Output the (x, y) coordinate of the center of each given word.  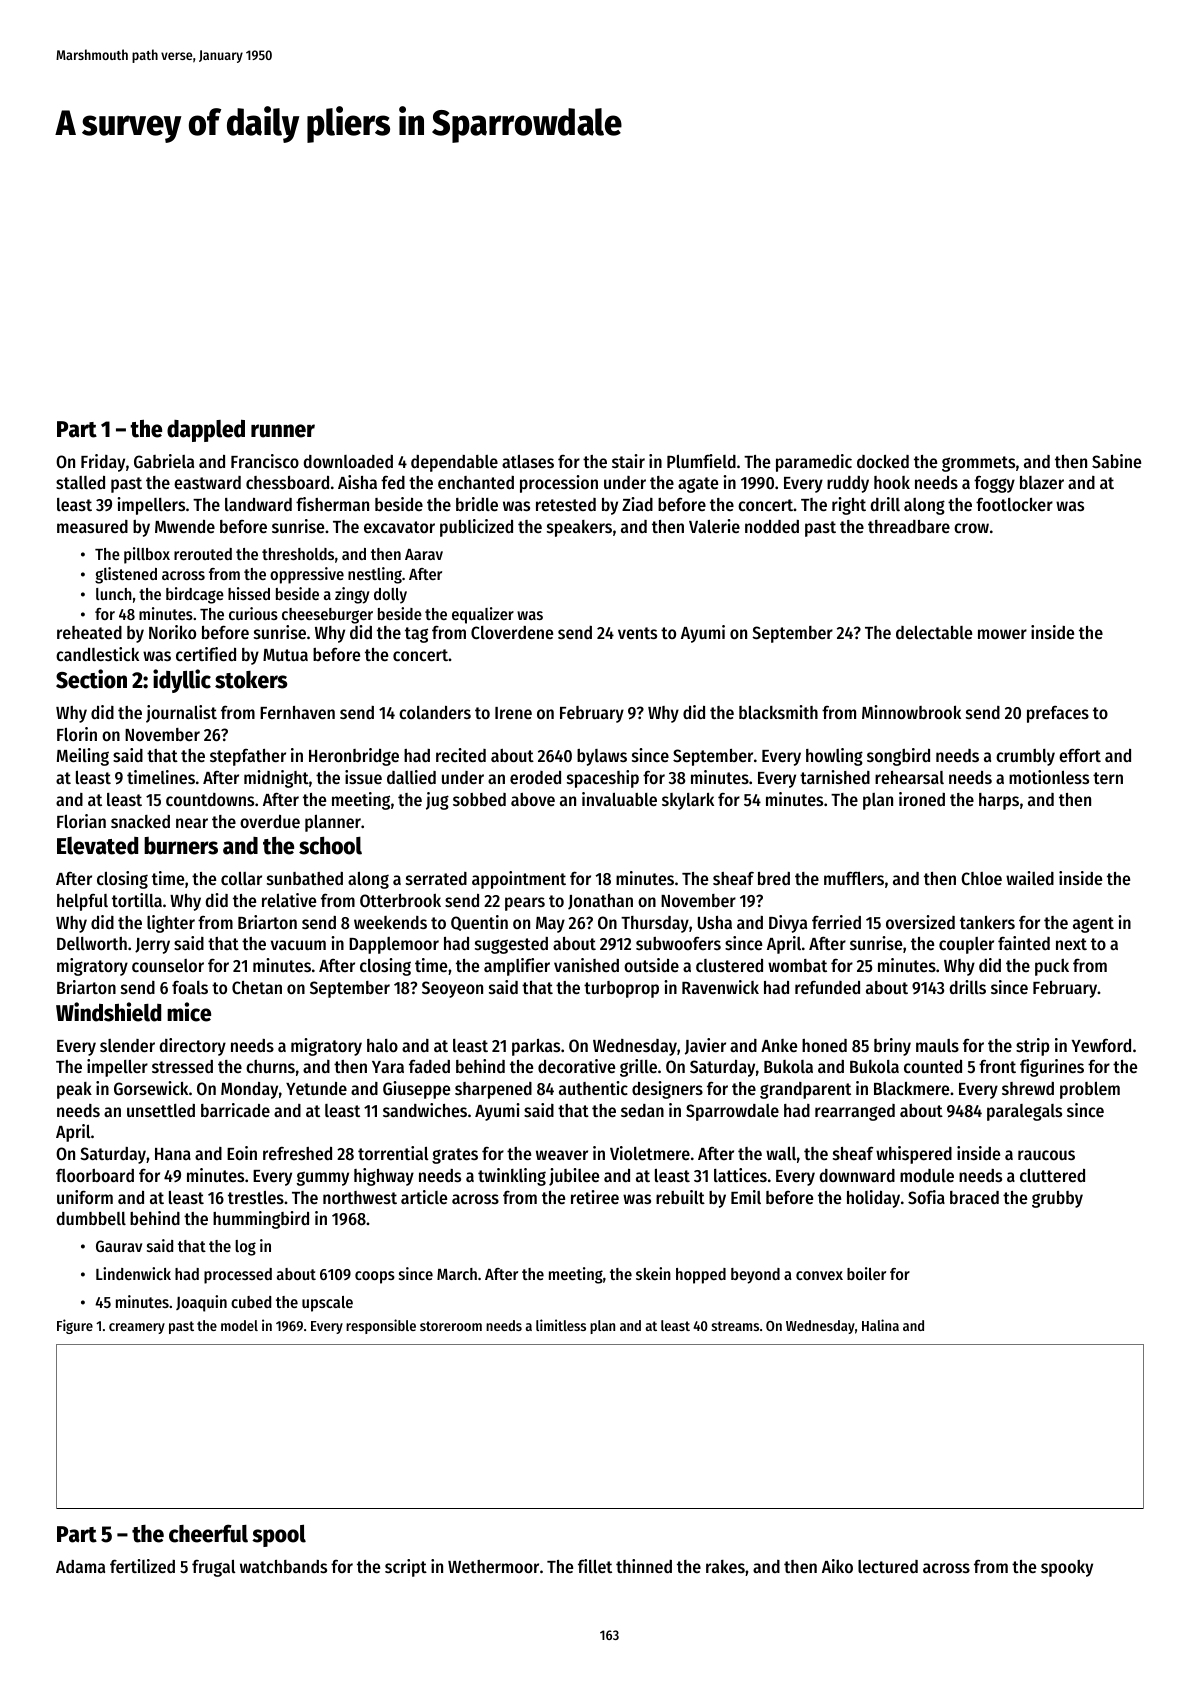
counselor (168, 965)
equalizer (483, 615)
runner (283, 431)
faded (429, 1066)
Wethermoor (493, 1566)
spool (279, 1535)
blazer (1042, 482)
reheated (89, 632)
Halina (880, 1325)
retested (566, 504)
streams (735, 1326)
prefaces (1058, 714)
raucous (1046, 1155)
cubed (251, 1302)
